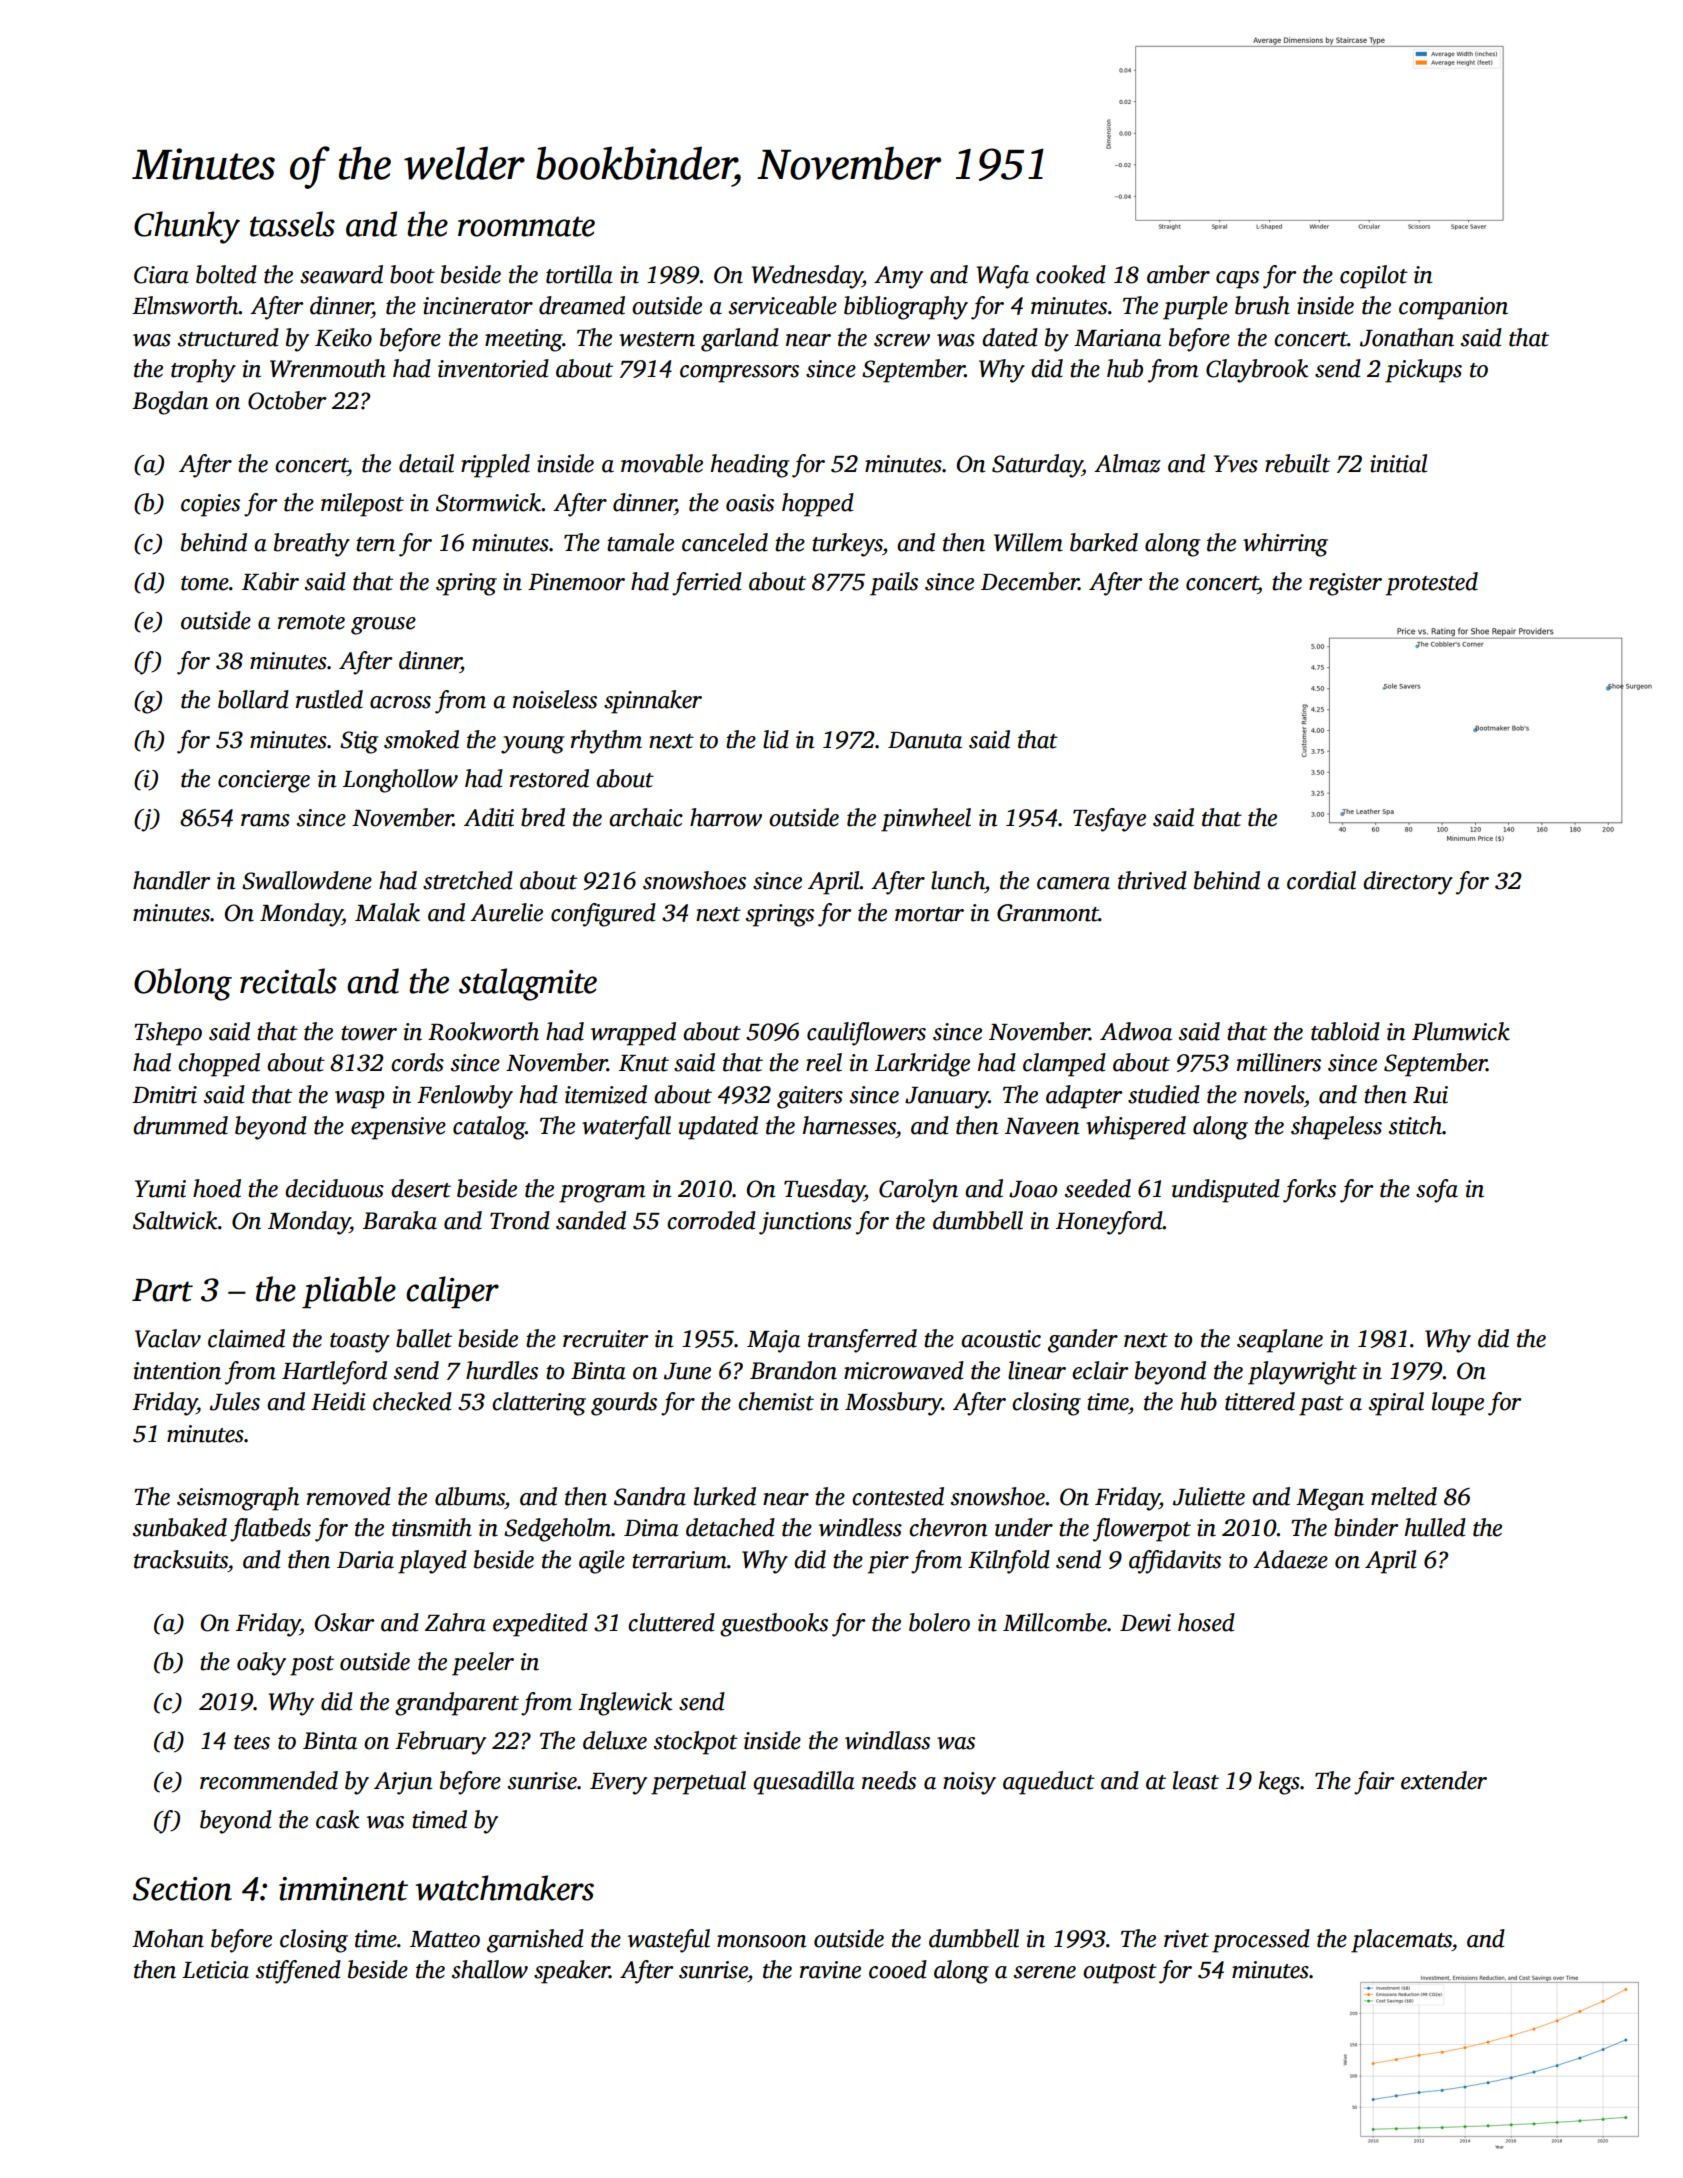  Describe the element at coordinates (180, 1125) in the page. I see `drummed` at that location.
